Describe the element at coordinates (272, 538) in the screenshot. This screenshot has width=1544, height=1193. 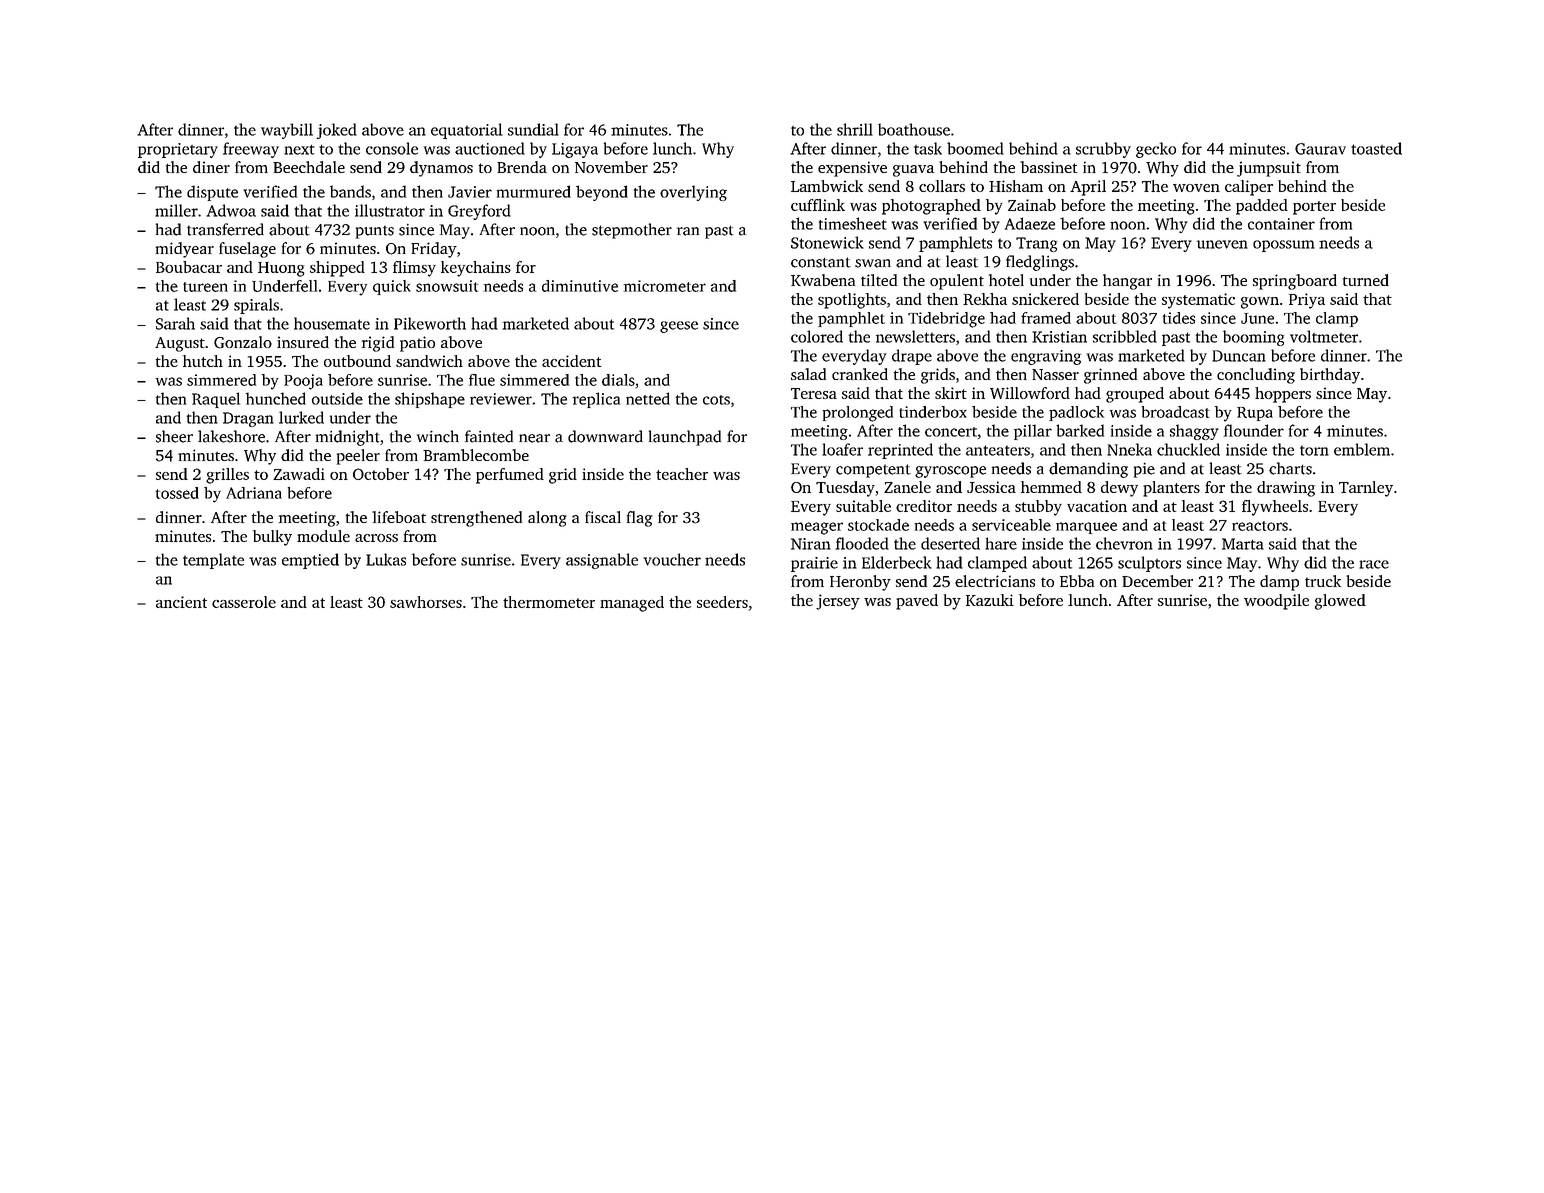
I see `bulky` at that location.
